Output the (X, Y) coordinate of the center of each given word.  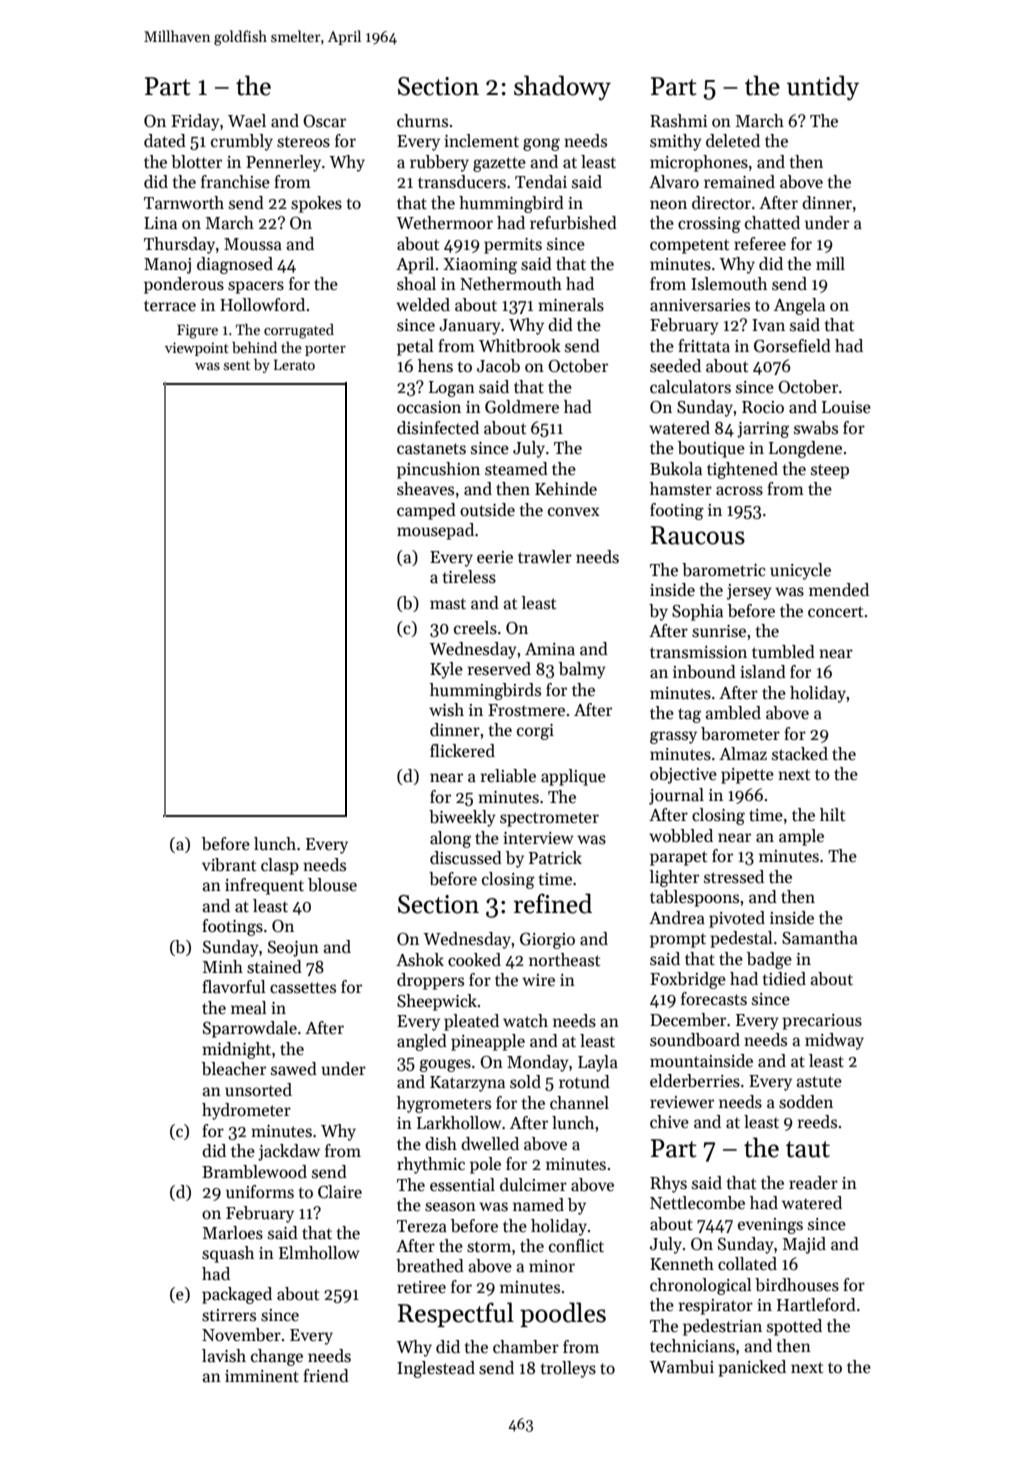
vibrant (229, 865)
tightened (742, 470)
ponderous (184, 285)
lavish (224, 1356)
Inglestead (436, 1369)
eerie (495, 557)
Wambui (681, 1367)
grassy (673, 737)
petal (415, 347)
